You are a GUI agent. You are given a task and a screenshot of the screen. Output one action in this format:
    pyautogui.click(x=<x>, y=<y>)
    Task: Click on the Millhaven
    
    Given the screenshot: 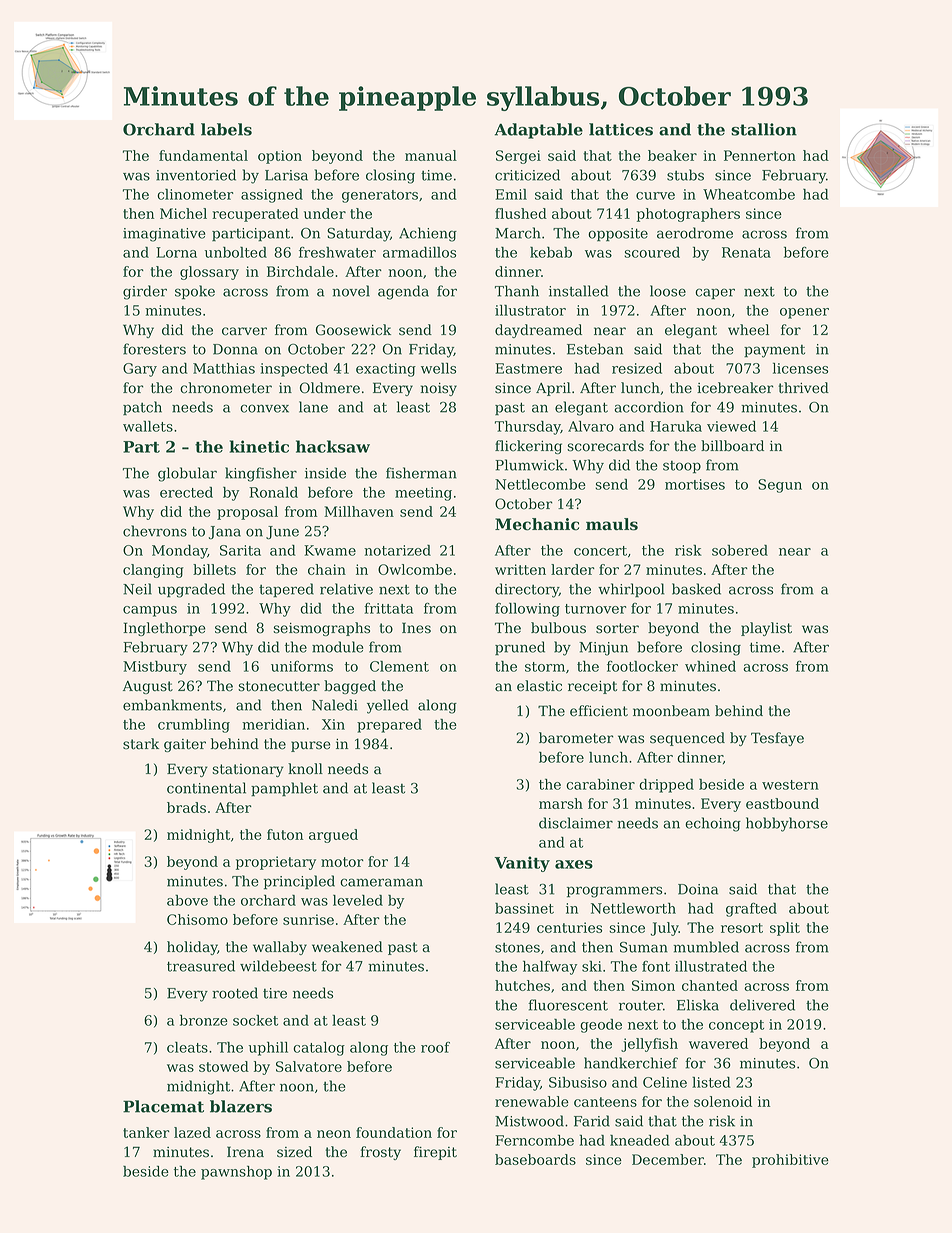 What is the action you would take?
    pyautogui.click(x=359, y=511)
